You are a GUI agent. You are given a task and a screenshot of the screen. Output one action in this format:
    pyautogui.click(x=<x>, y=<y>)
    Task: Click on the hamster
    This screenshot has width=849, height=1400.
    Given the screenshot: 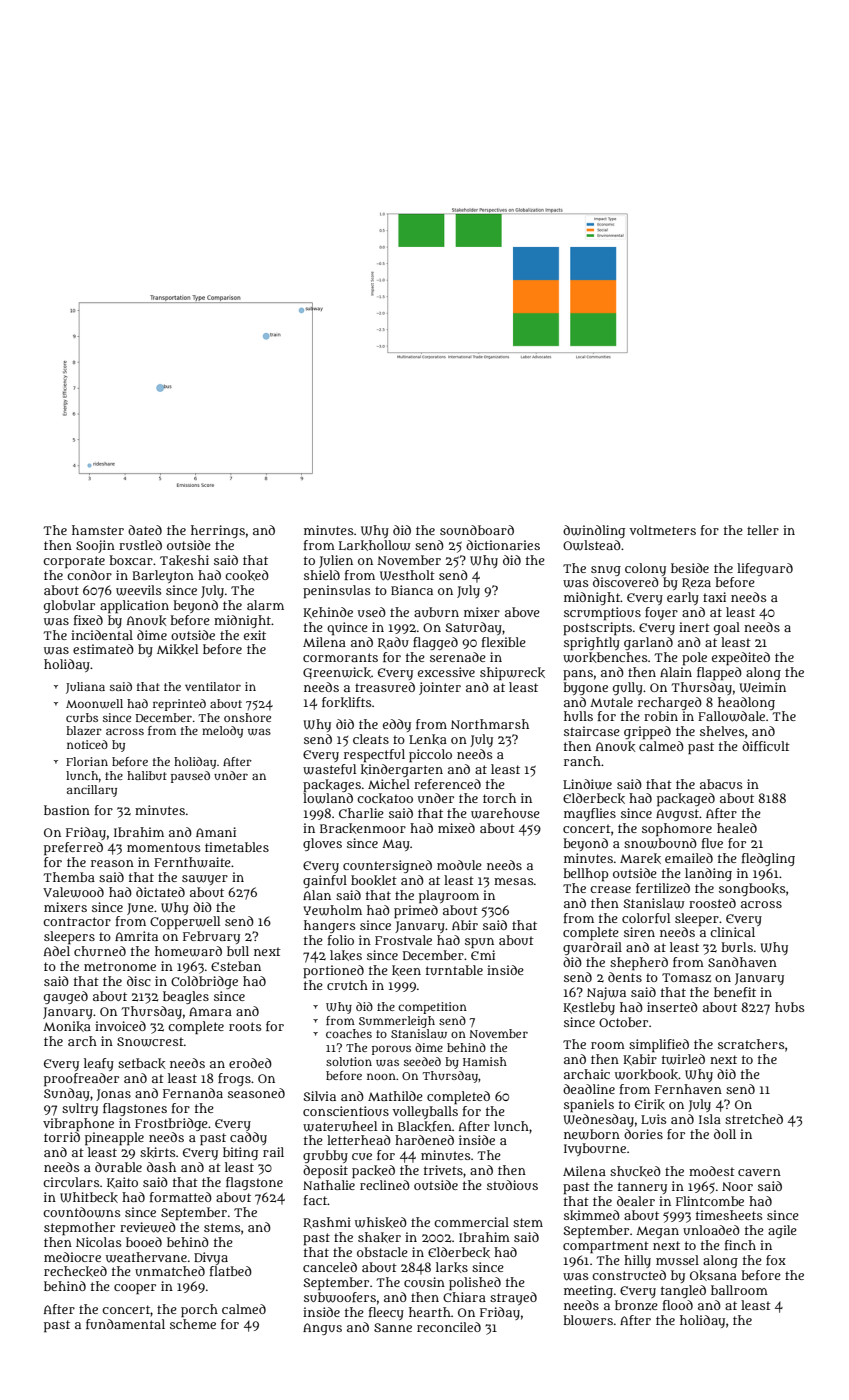 What is the action you would take?
    pyautogui.click(x=98, y=530)
